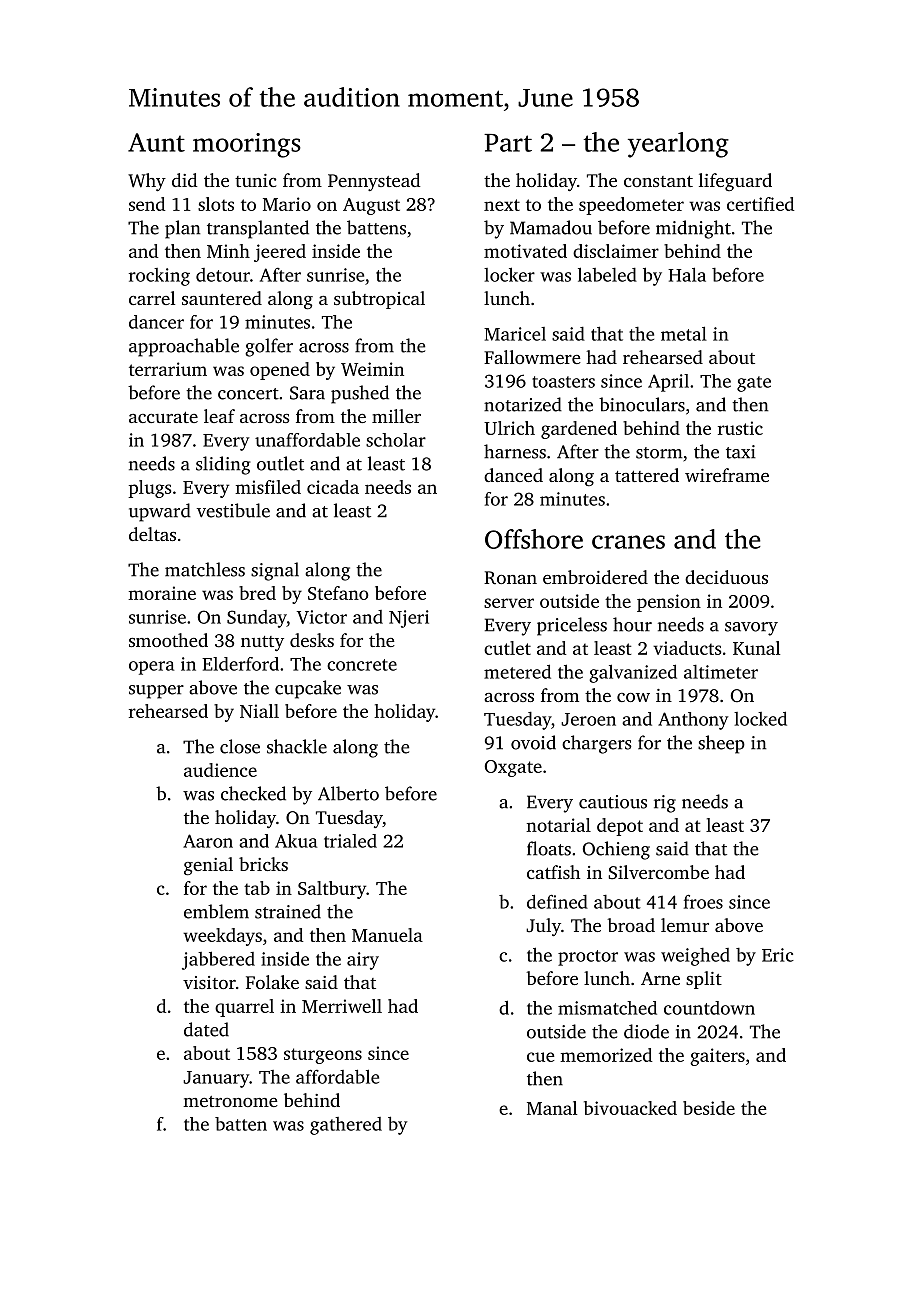 The width and height of the screenshot is (924, 1311). I want to click on froes, so click(703, 901).
